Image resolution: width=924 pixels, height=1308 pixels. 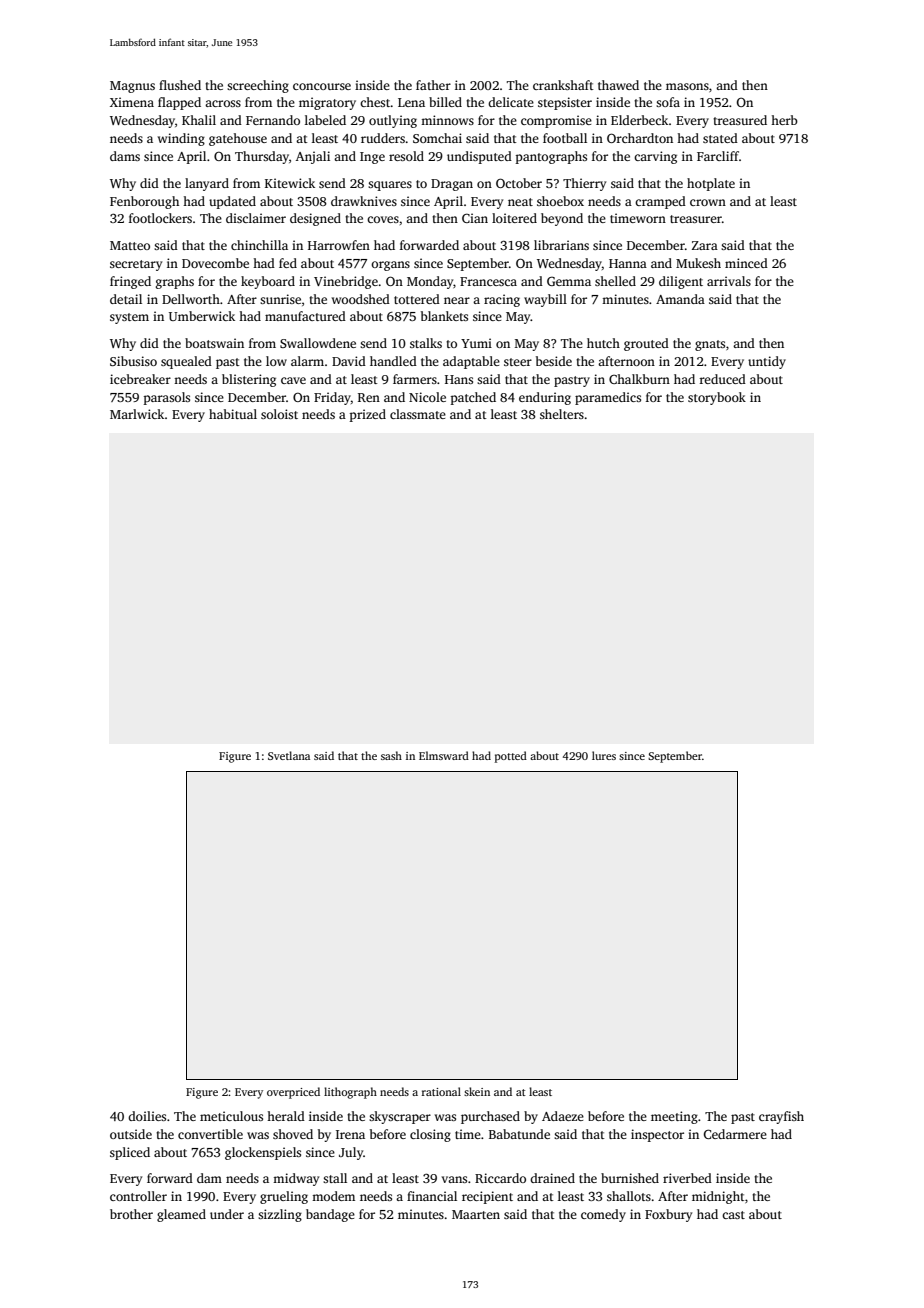 What do you see at coordinates (207, 184) in the screenshot?
I see `lanyard` at bounding box center [207, 184].
